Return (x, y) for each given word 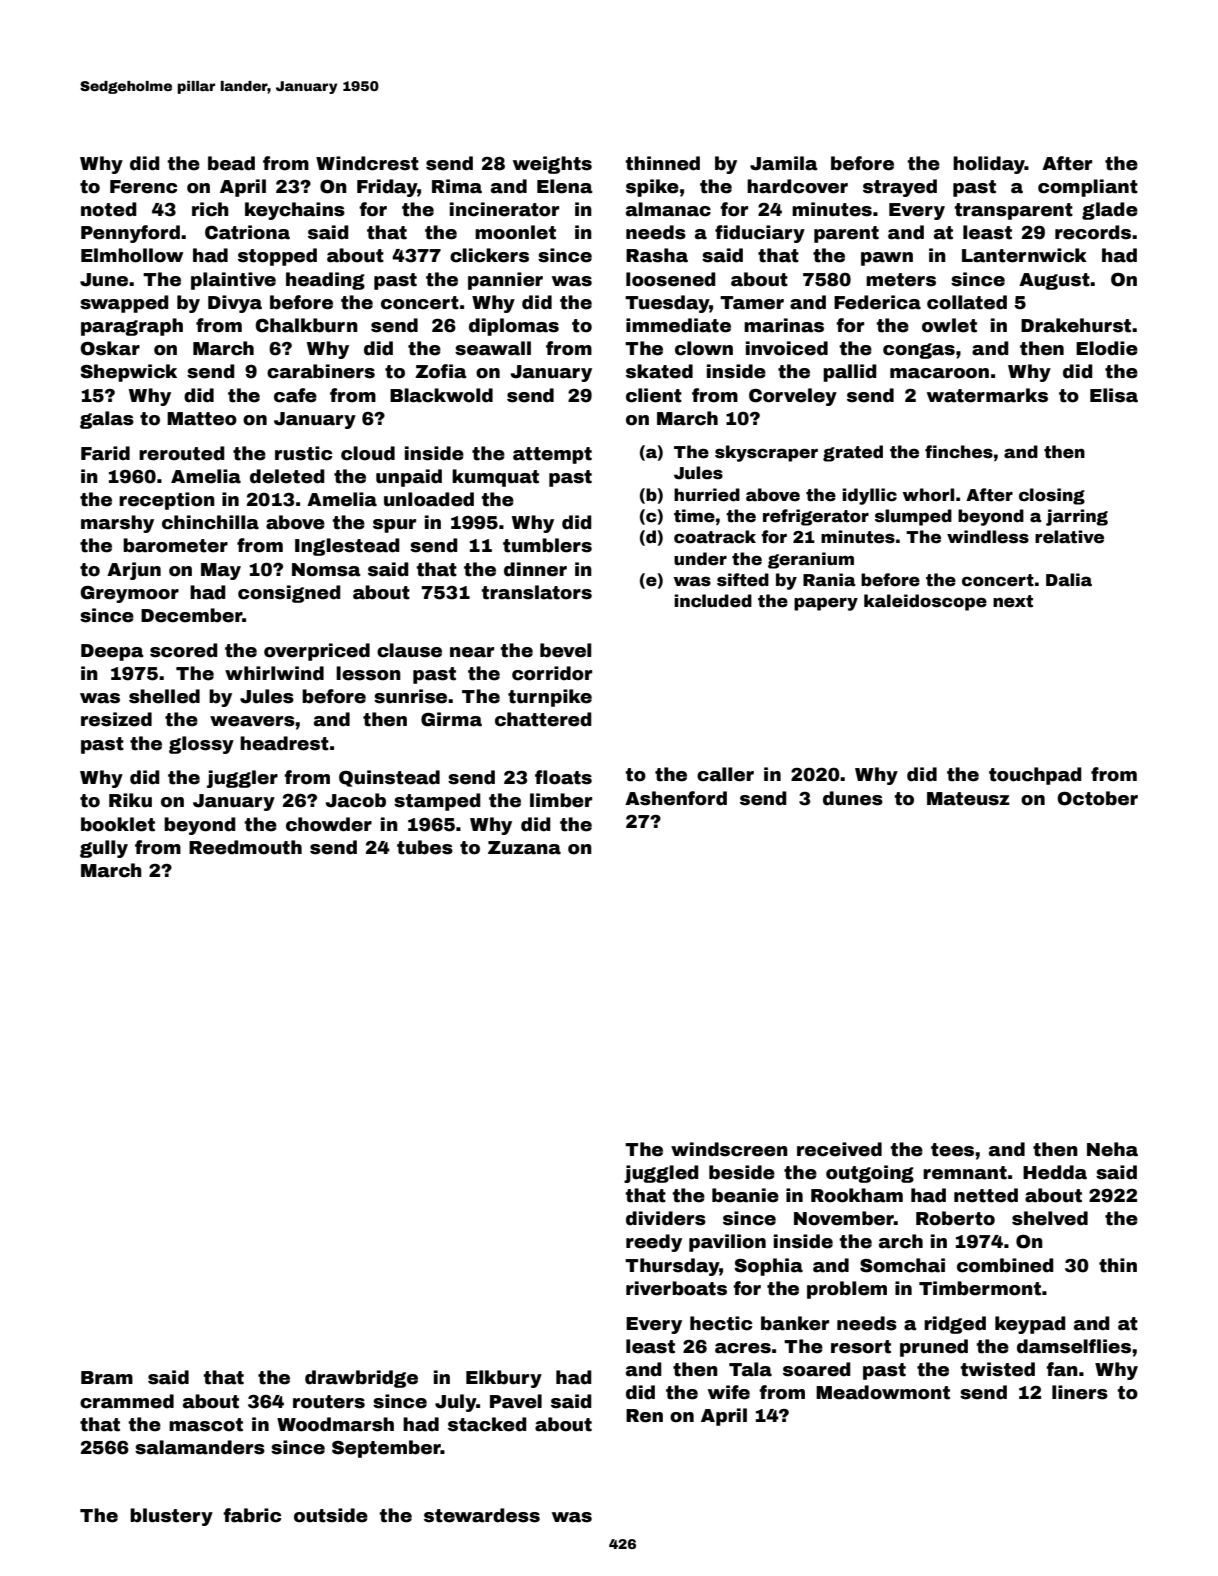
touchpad (1035, 776)
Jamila (784, 163)
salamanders (200, 1447)
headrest (284, 743)
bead (231, 163)
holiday (989, 165)
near (472, 652)
